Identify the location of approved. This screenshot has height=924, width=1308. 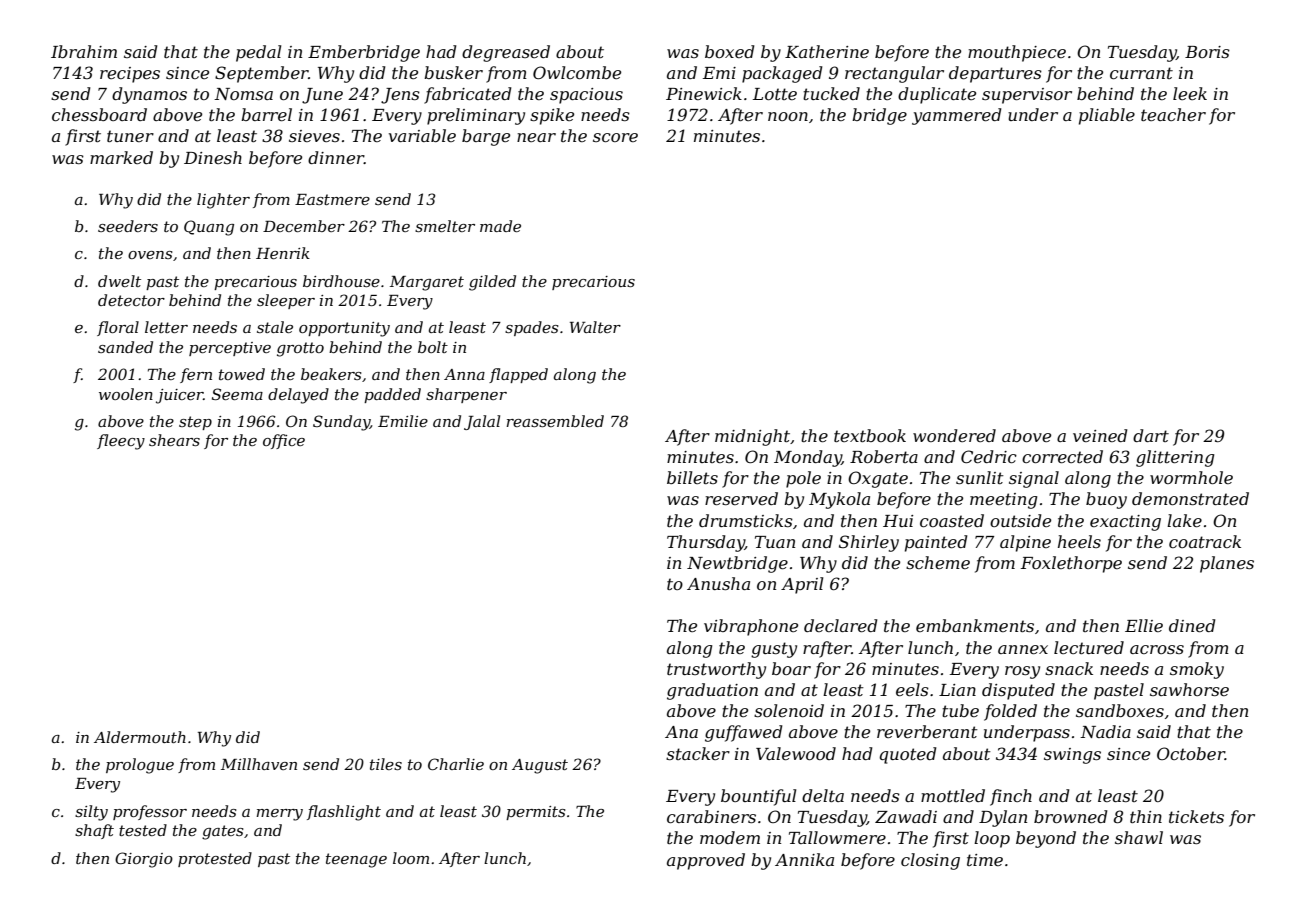
(706, 861).
